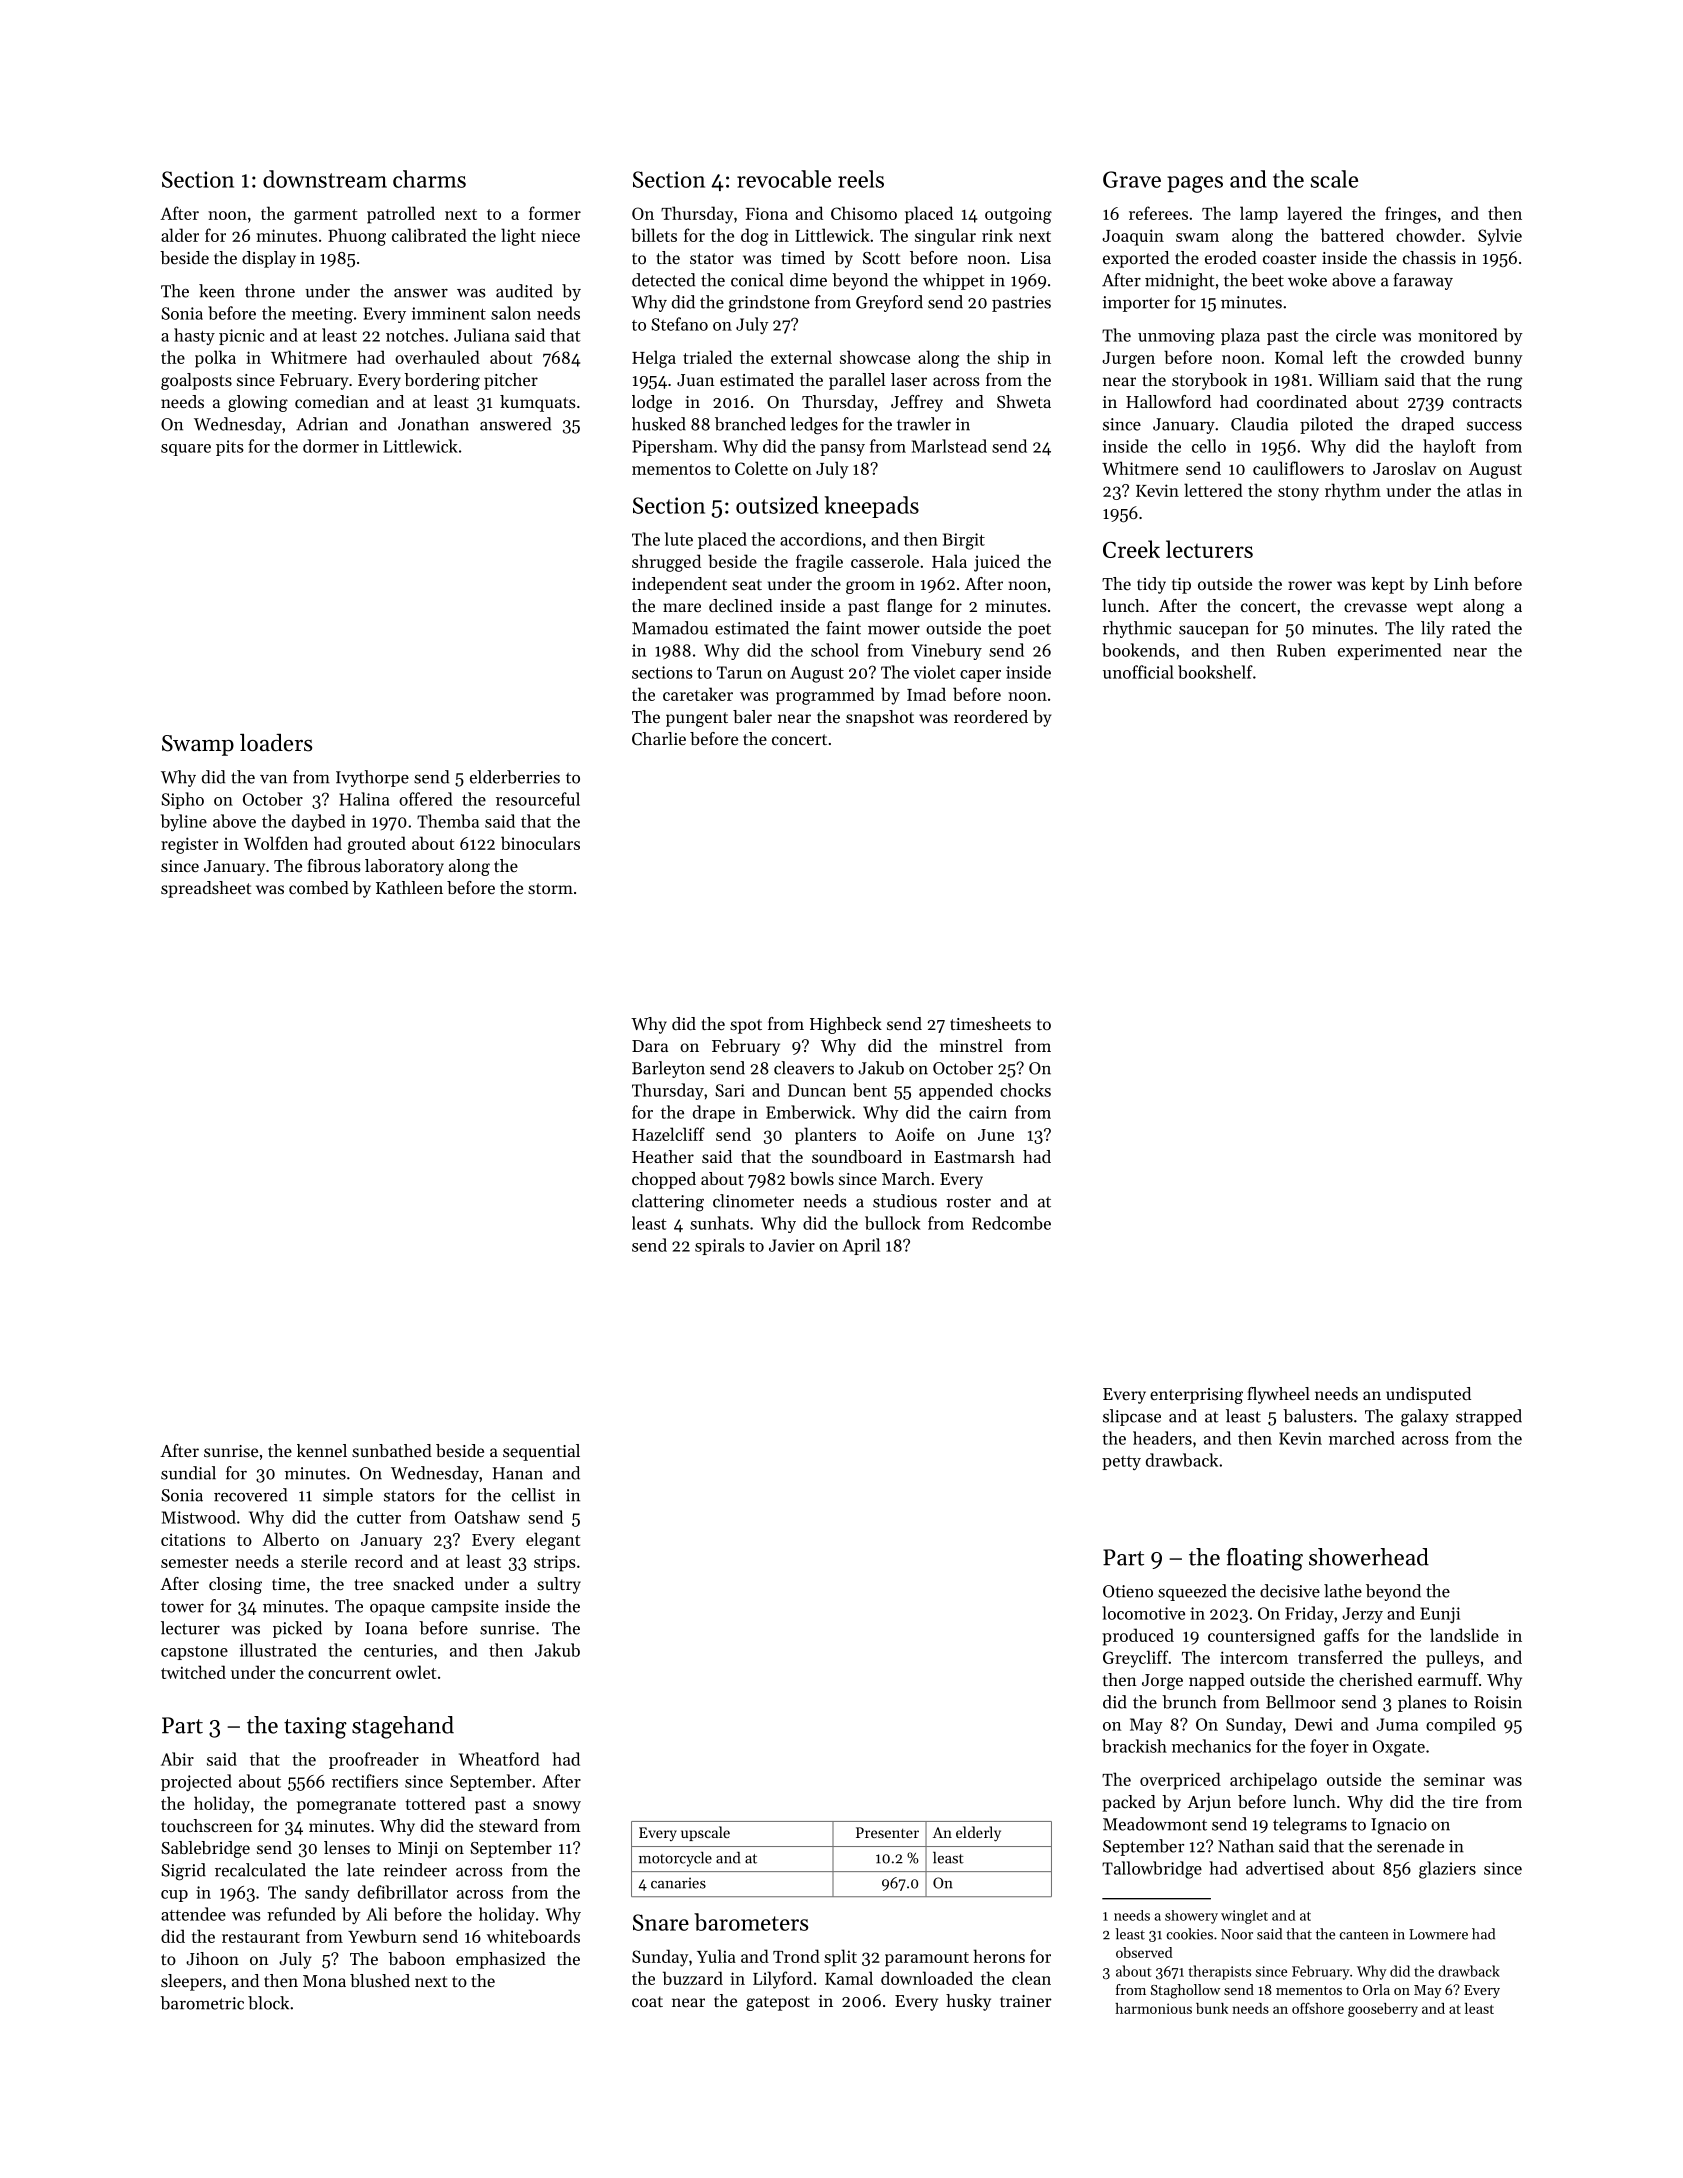 This image has height=2178, width=1683. I want to click on Grave, so click(1132, 179).
